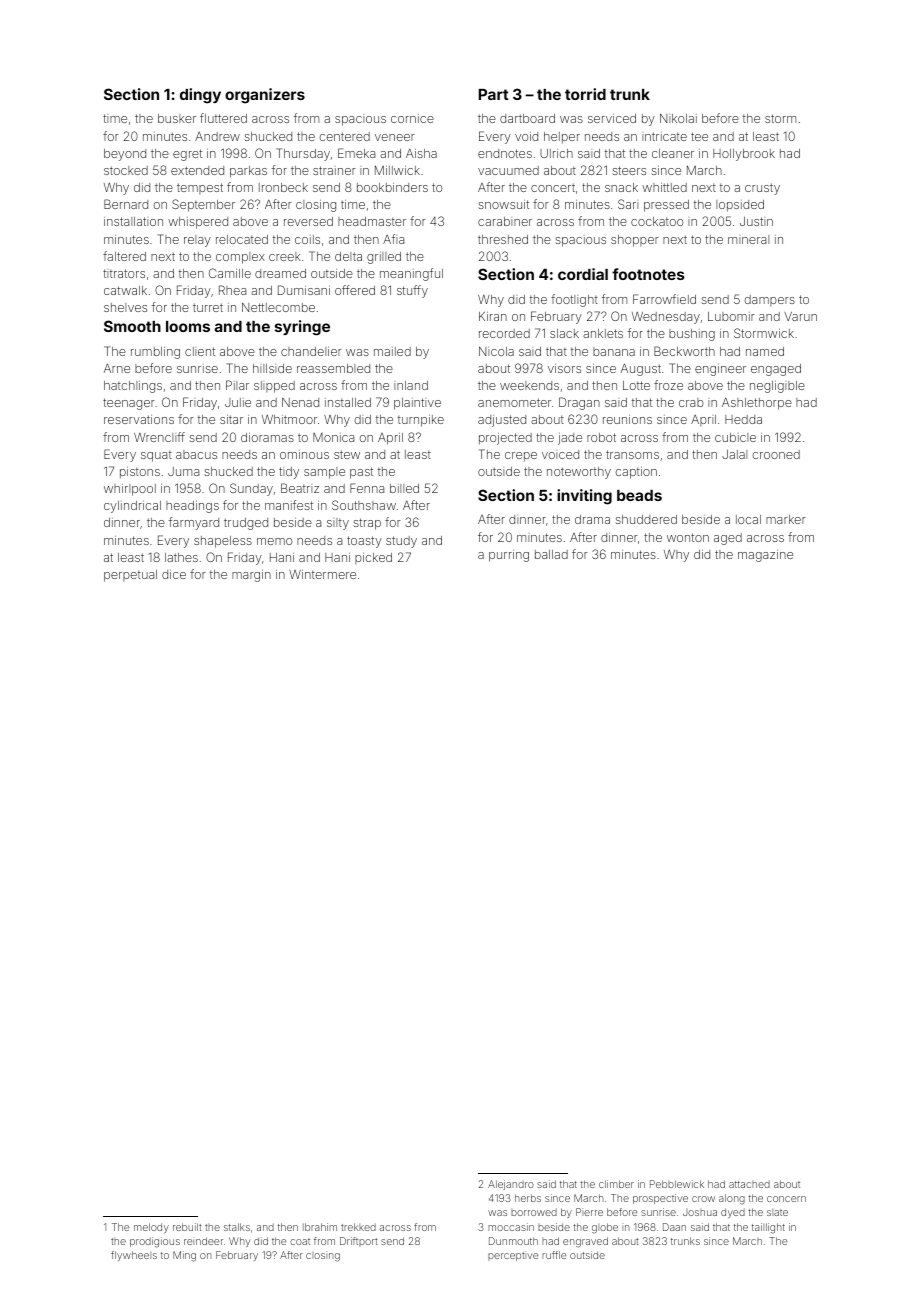 This image has width=924, height=1308. What do you see at coordinates (494, 94) in the image?
I see `Part` at bounding box center [494, 94].
